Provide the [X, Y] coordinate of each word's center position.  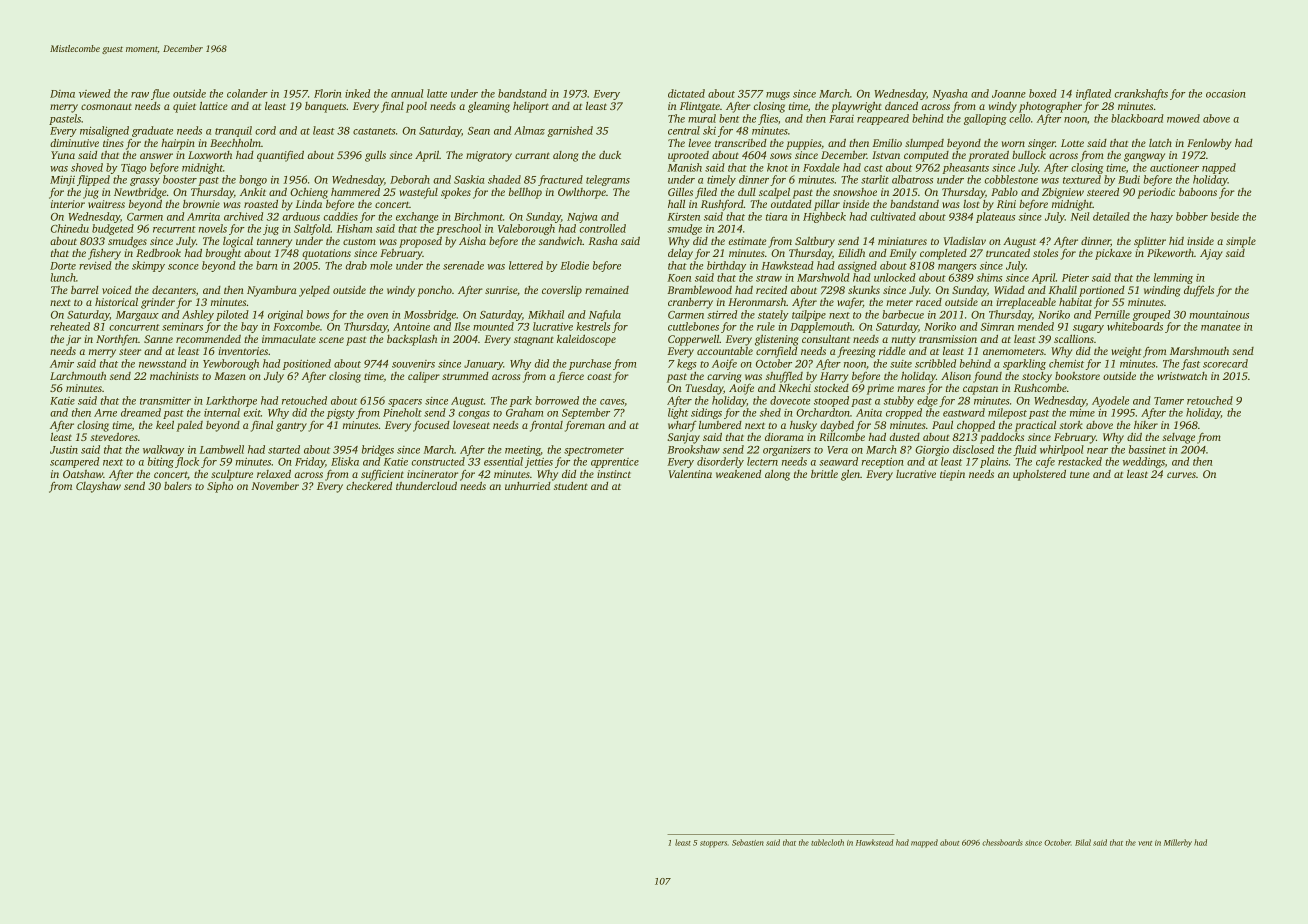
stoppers [713, 844]
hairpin [178, 144]
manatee [1220, 327]
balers [178, 486]
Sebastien [748, 842]
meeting [523, 451]
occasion [1226, 93]
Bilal [1083, 842]
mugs [778, 96]
